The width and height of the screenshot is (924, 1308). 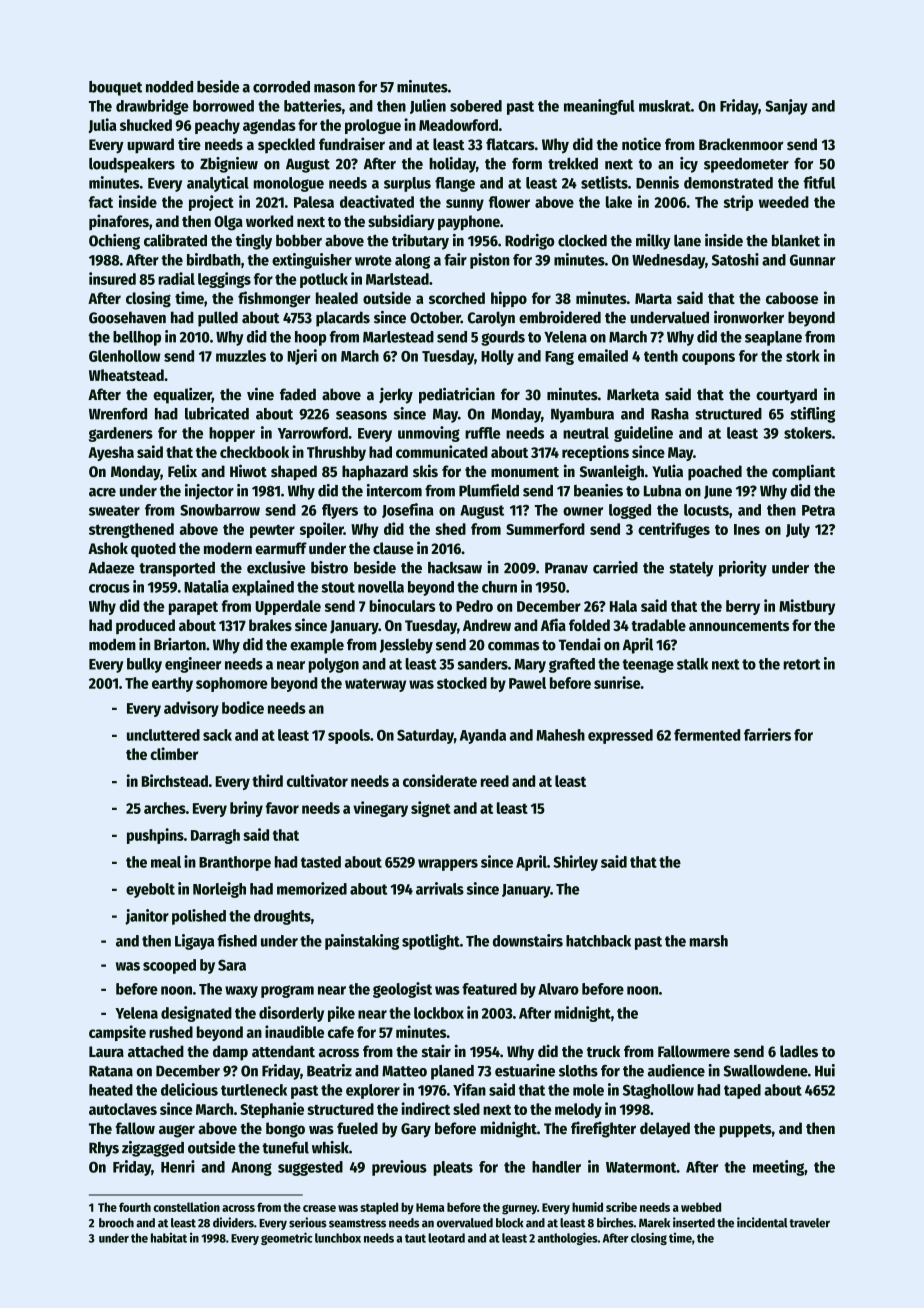 What do you see at coordinates (118, 414) in the screenshot?
I see `Wrenford` at bounding box center [118, 414].
